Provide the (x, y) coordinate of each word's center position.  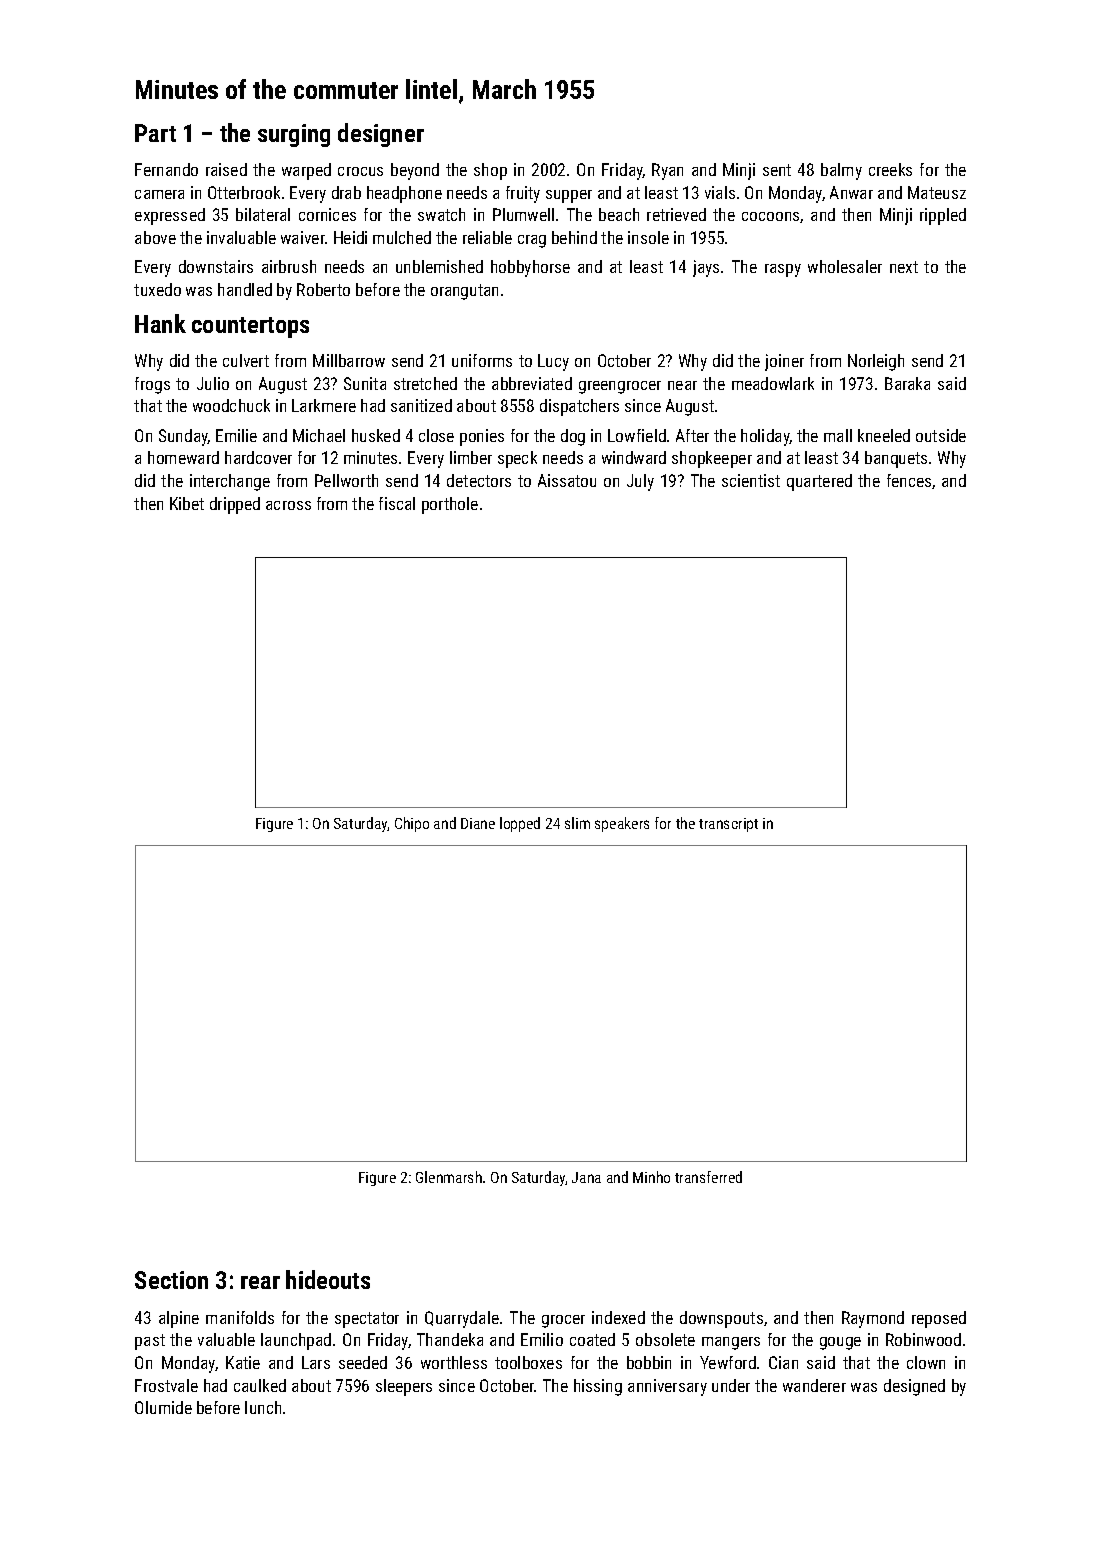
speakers (622, 824)
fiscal (397, 503)
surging (294, 135)
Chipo (412, 824)
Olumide (163, 1407)
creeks (890, 169)
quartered (819, 482)
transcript (728, 825)
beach (619, 214)
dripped (235, 505)
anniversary (667, 1387)
